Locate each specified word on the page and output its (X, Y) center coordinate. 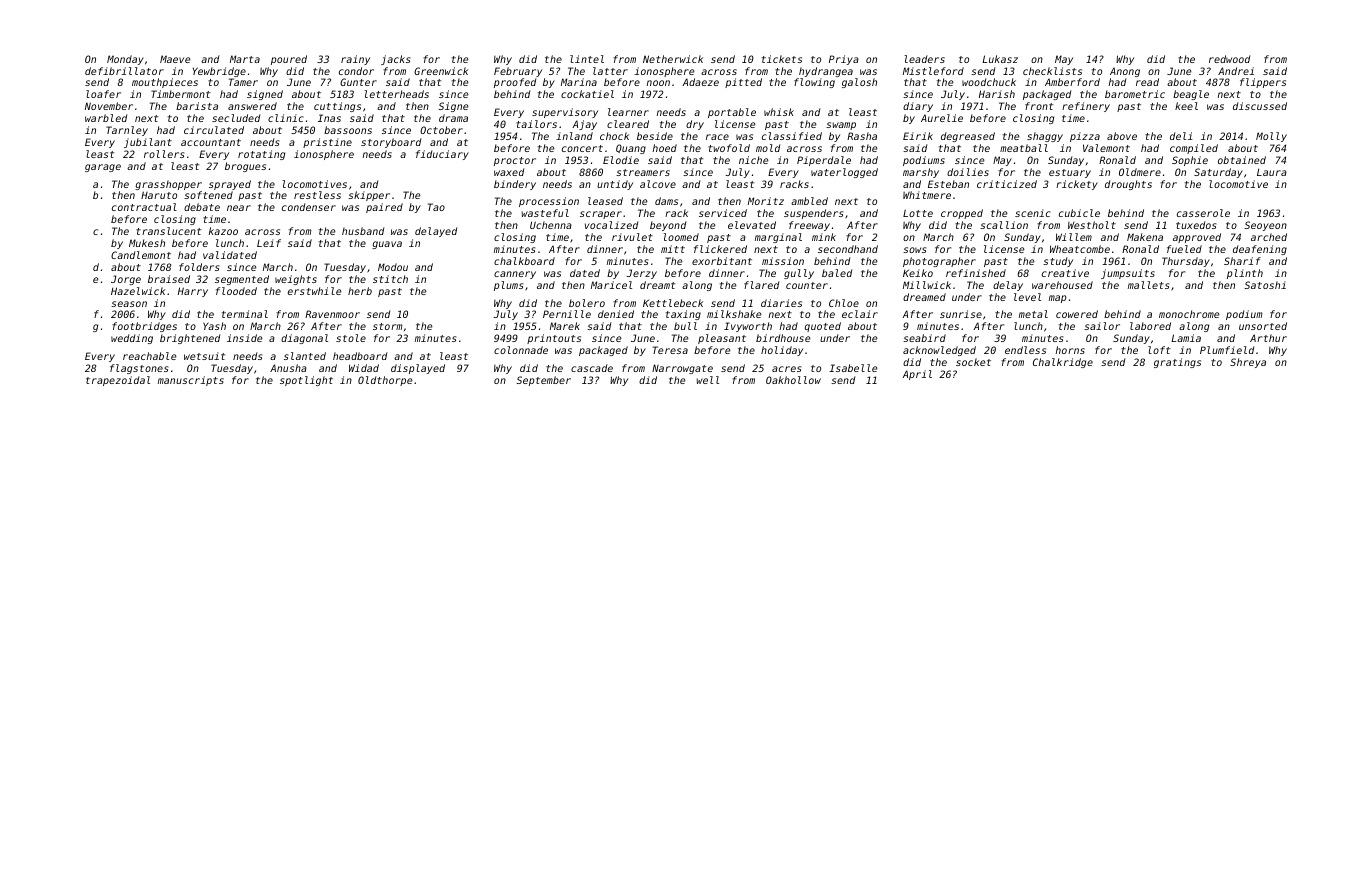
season (129, 304)
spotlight (306, 381)
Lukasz (1000, 59)
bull (685, 326)
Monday (125, 60)
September (544, 381)
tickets (782, 59)
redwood (1229, 59)
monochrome (1189, 314)
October (441, 130)
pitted (743, 83)
